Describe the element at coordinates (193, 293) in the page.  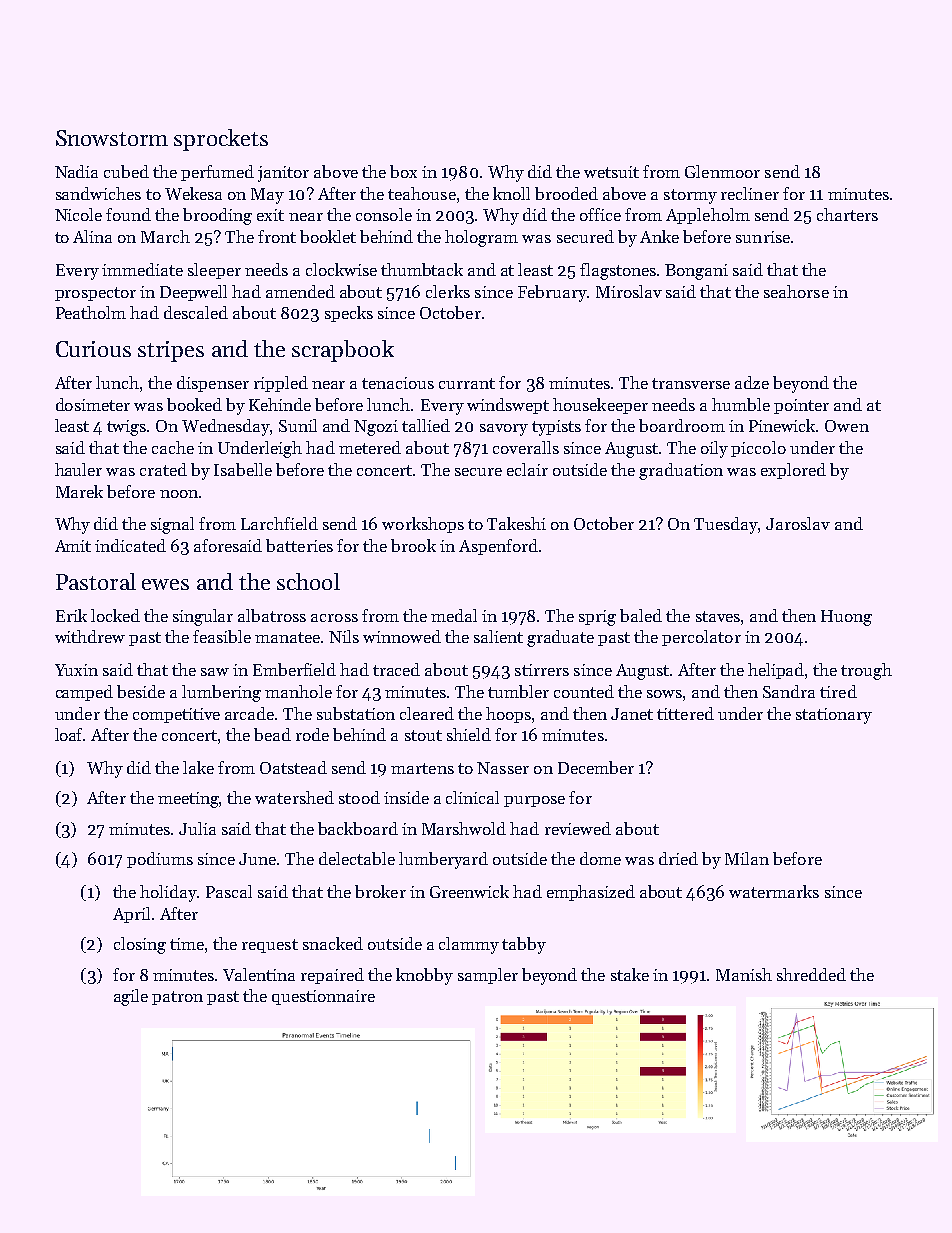
I see `Deepwell` at that location.
